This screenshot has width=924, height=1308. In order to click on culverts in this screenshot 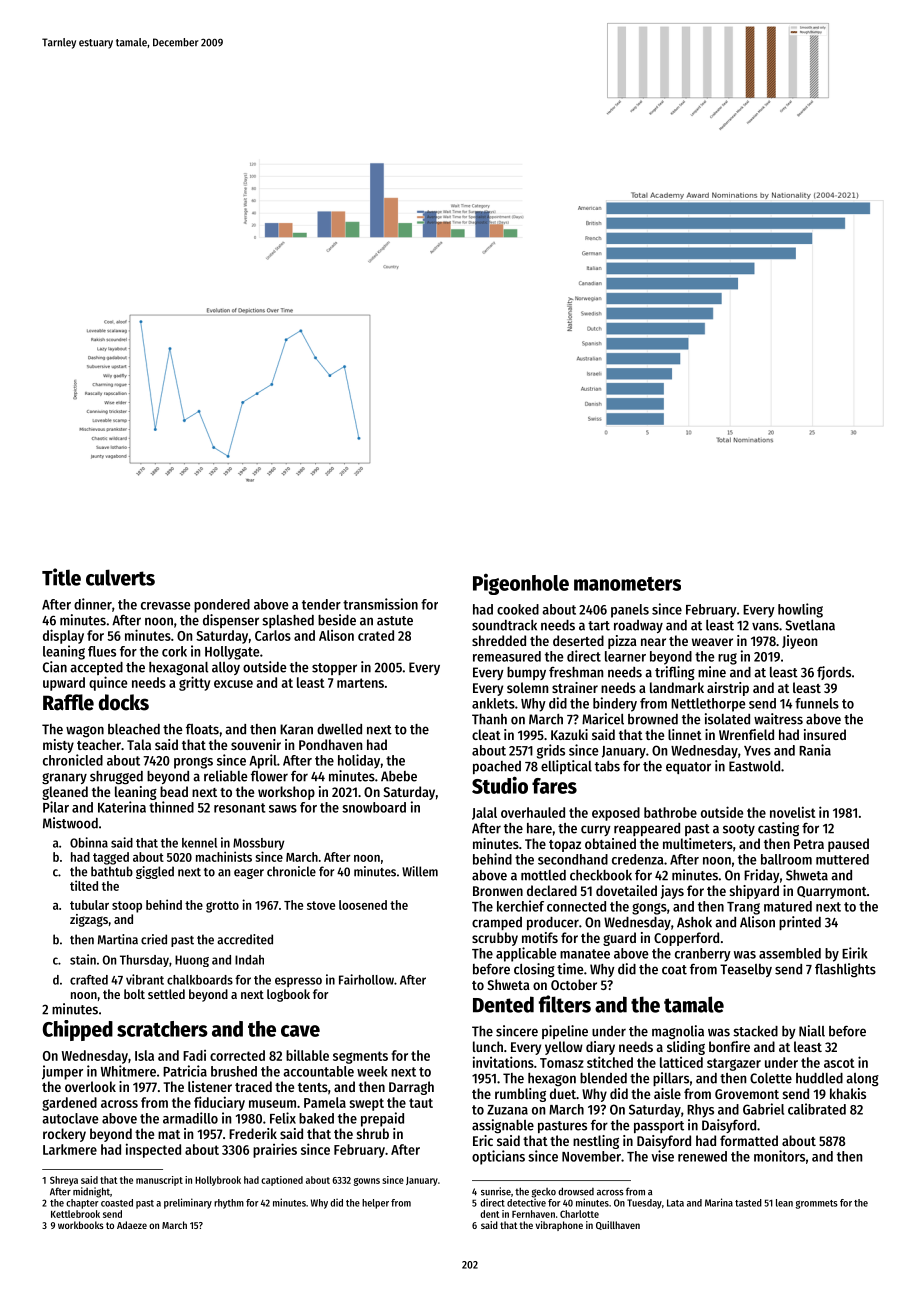, I will do `click(120, 577)`.
